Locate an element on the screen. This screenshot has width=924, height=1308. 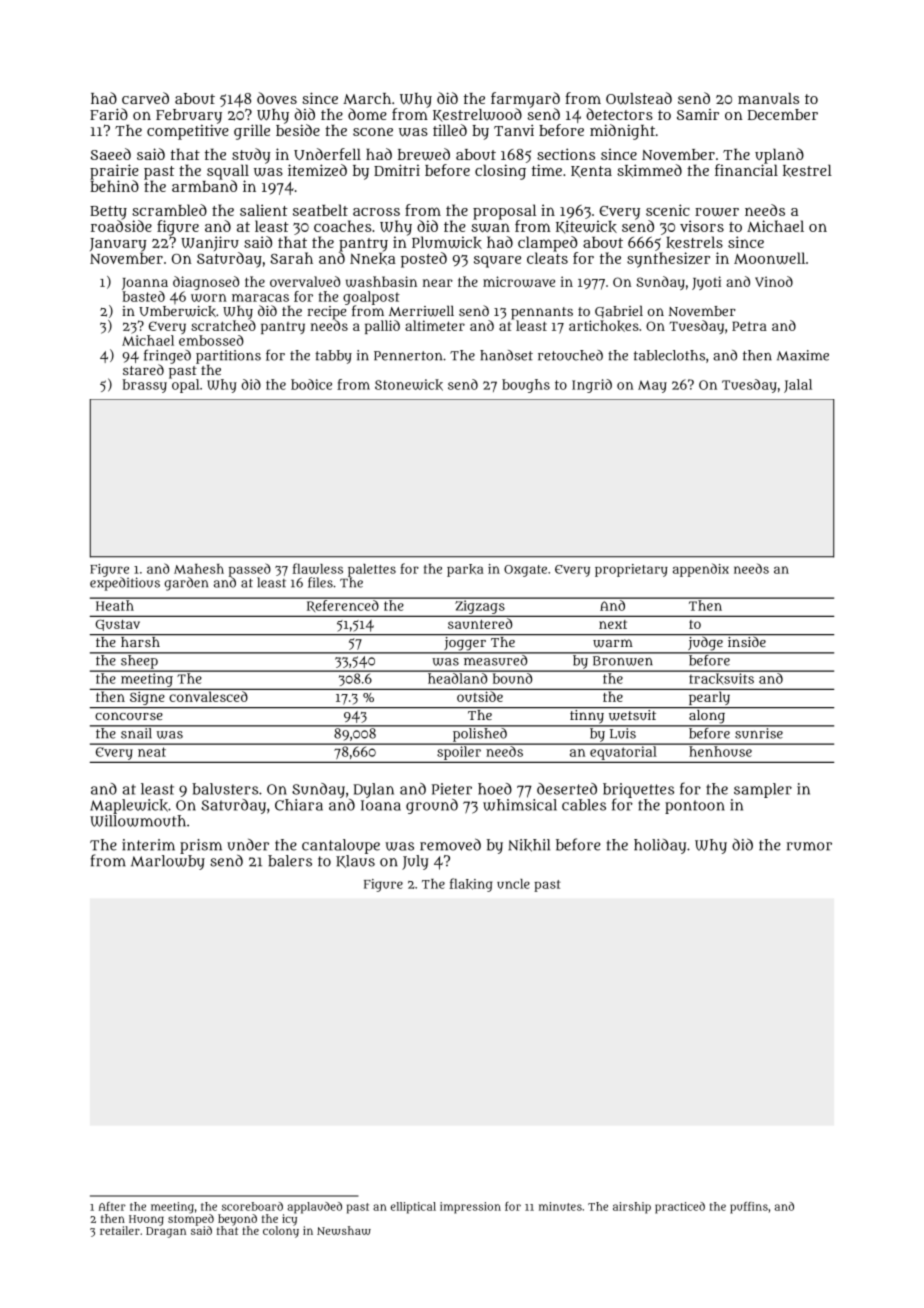
manuals is located at coordinates (768, 98).
